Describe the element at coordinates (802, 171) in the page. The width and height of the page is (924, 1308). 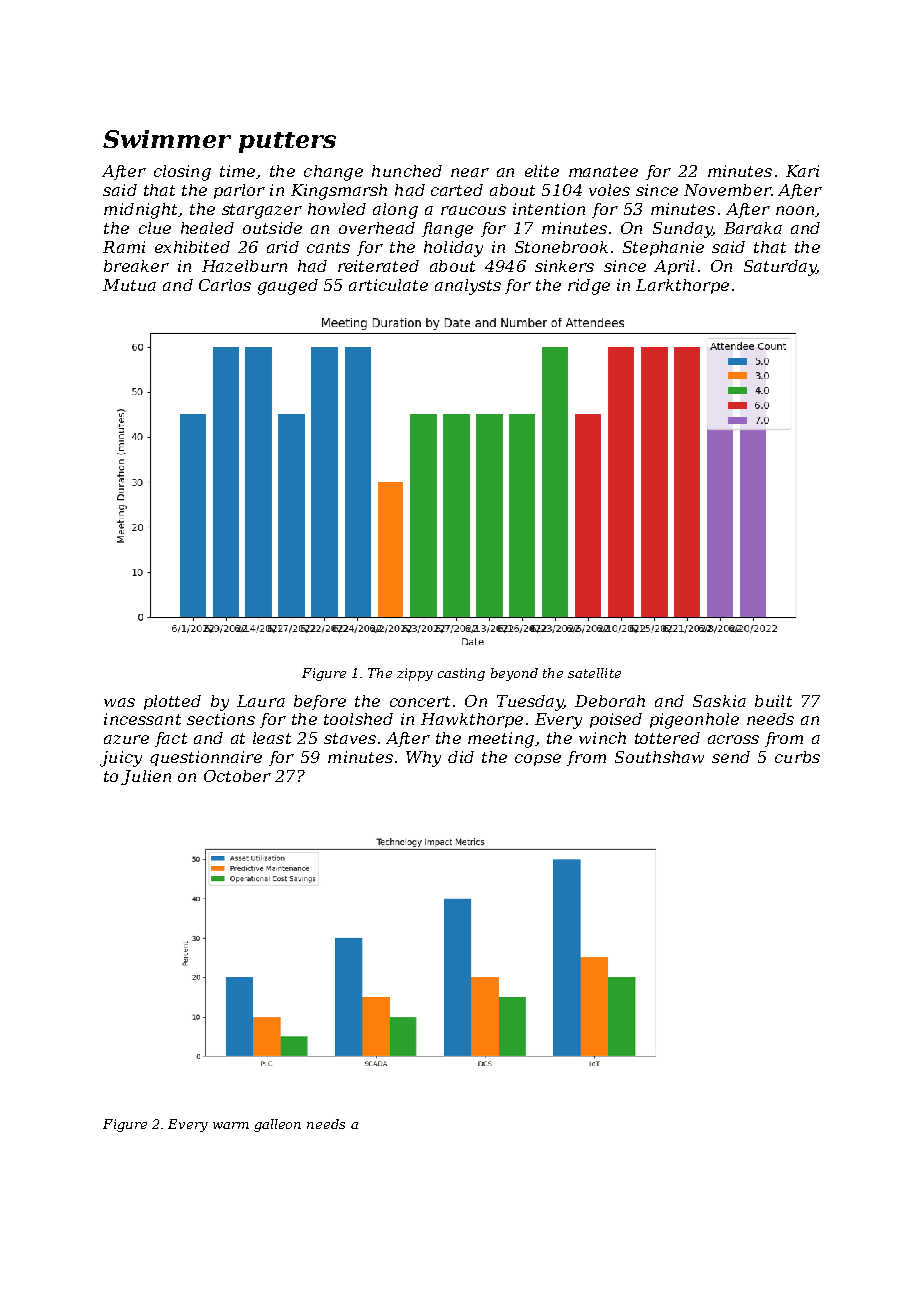
I see `Kari` at that location.
